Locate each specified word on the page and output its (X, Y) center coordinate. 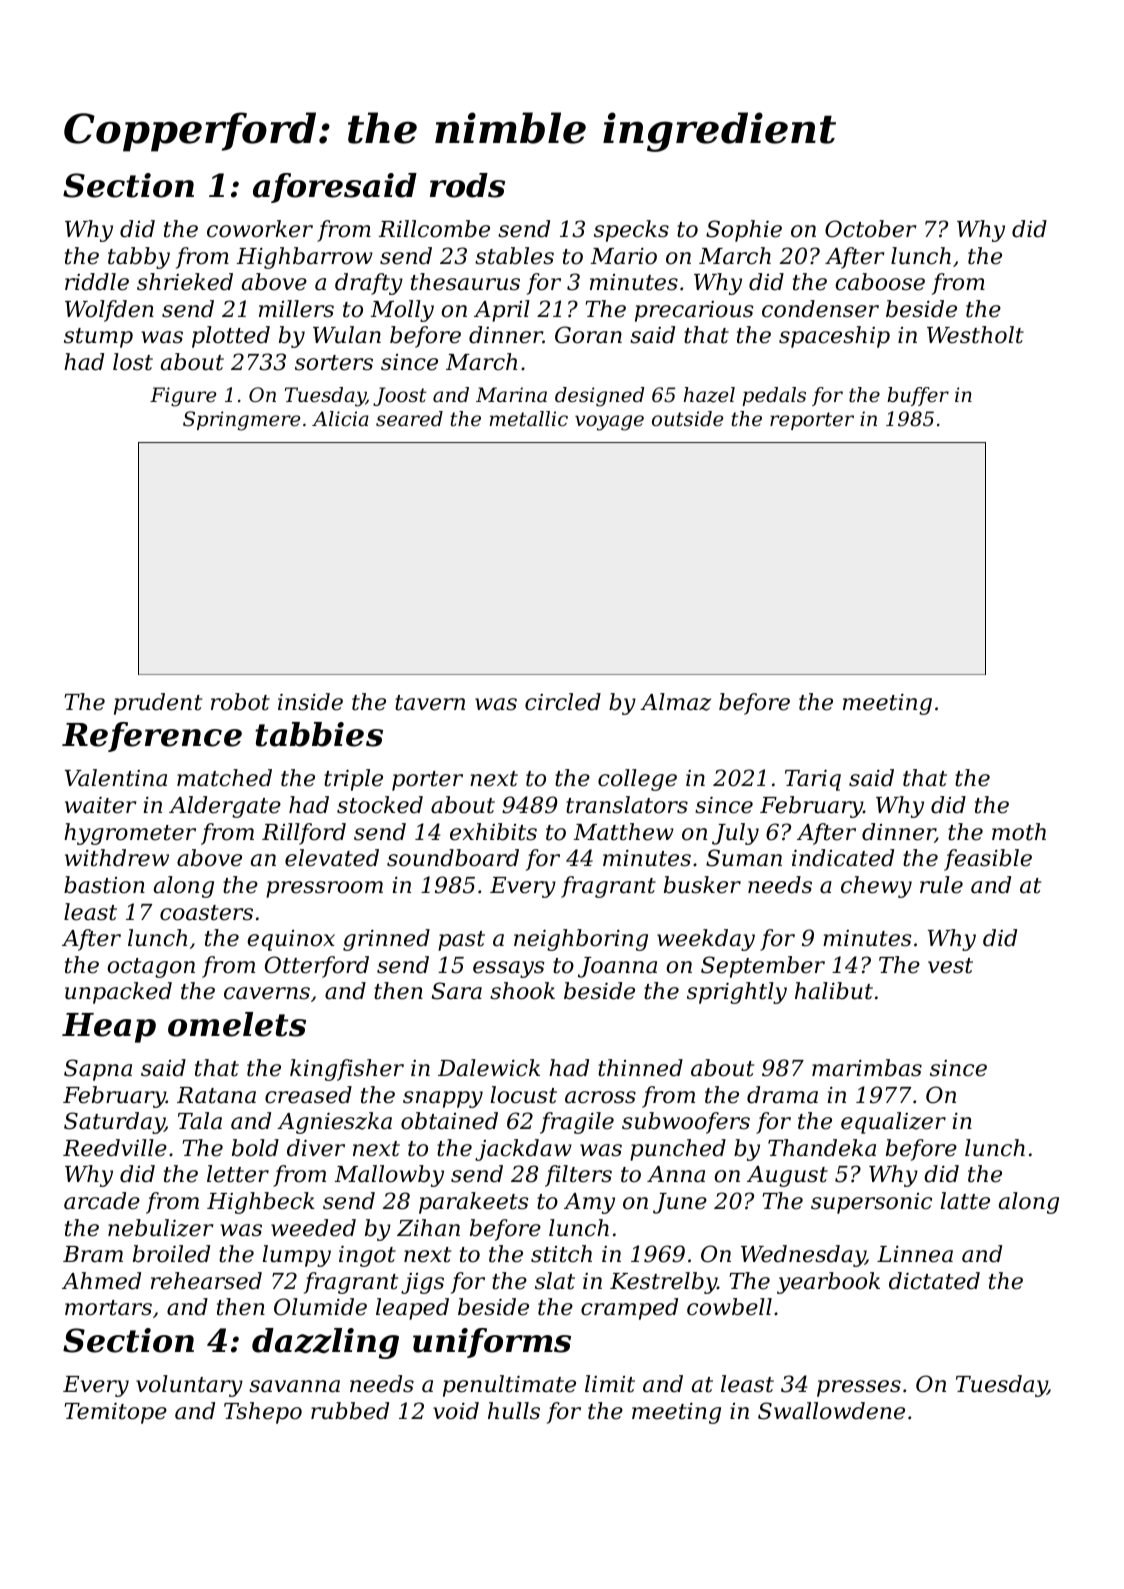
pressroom (324, 889)
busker (702, 885)
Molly (402, 311)
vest (950, 966)
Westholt (975, 335)
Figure (183, 397)
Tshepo (263, 1413)
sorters (334, 363)
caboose (880, 282)
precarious (694, 311)
